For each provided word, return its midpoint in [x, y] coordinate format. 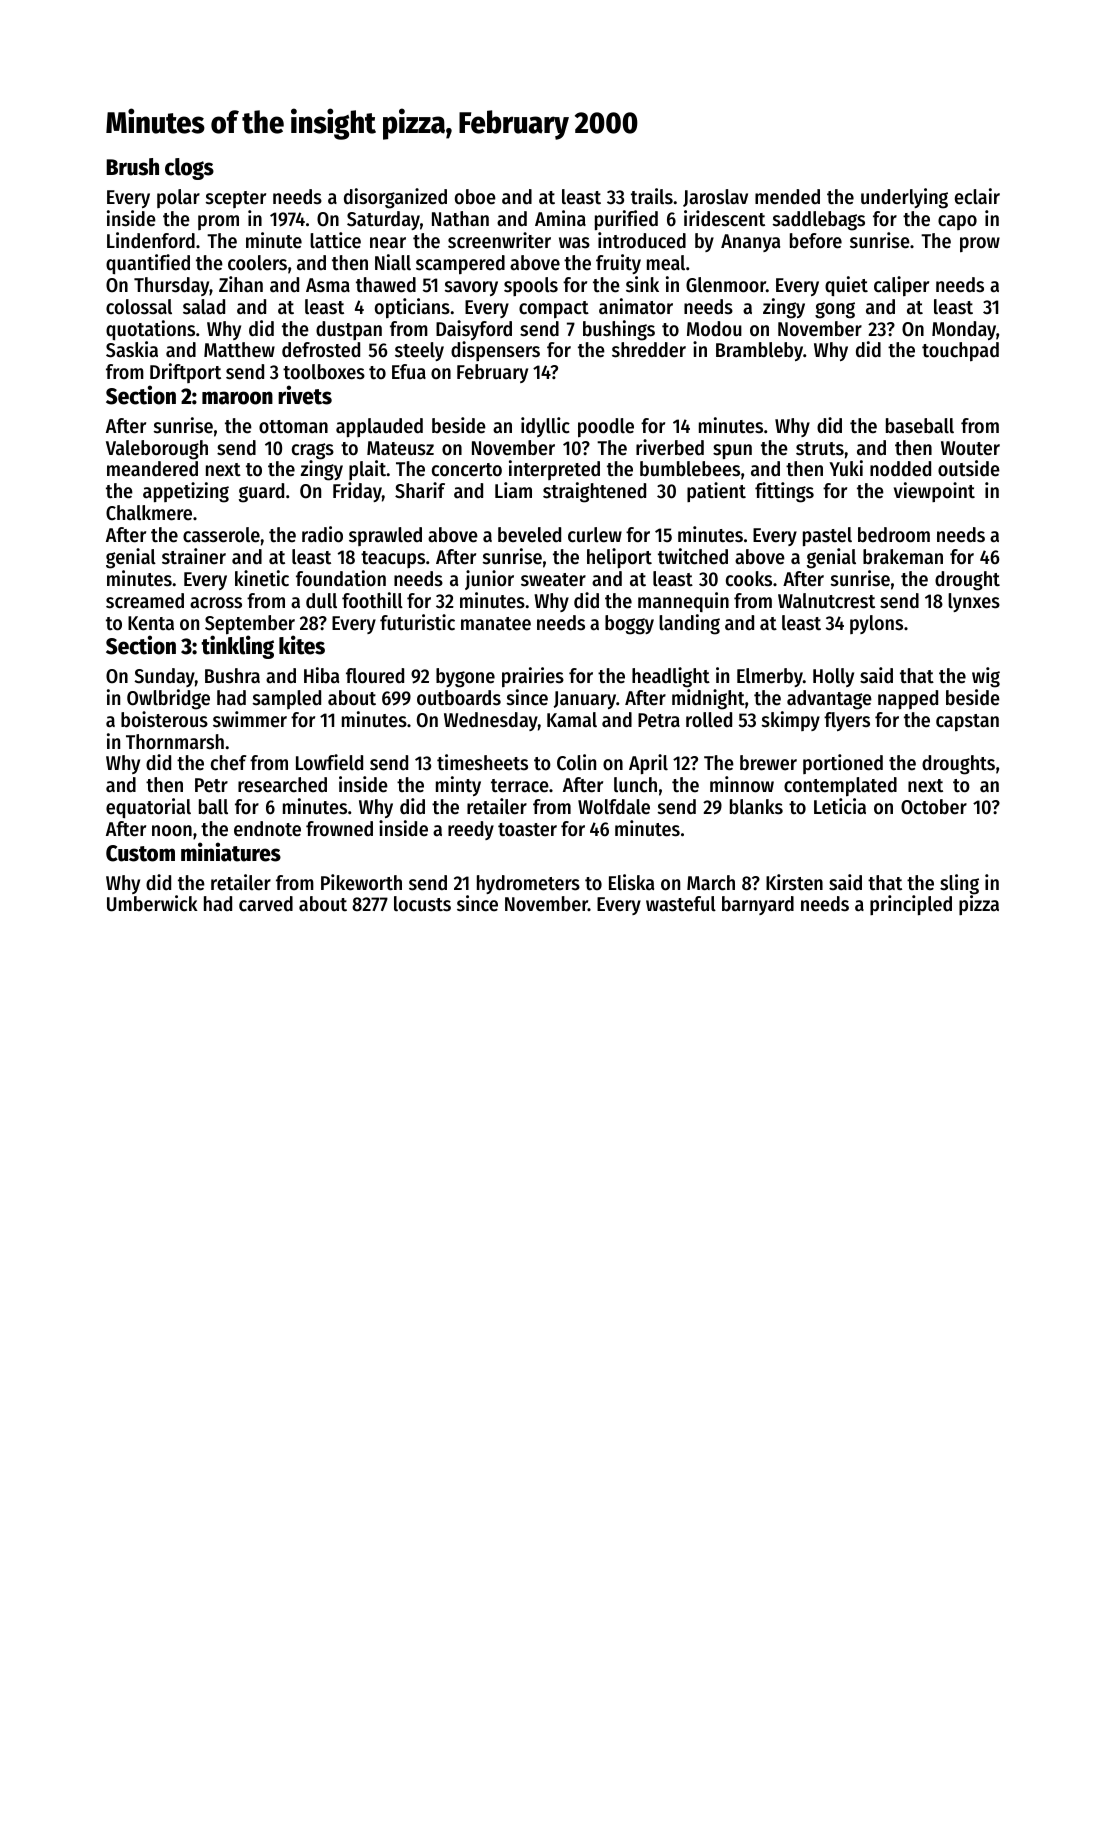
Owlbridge [168, 699]
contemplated [840, 786]
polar [178, 198]
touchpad [960, 351]
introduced [642, 240]
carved [266, 904]
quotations [150, 330]
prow [980, 244]
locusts [422, 904]
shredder [649, 350]
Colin [576, 762]
